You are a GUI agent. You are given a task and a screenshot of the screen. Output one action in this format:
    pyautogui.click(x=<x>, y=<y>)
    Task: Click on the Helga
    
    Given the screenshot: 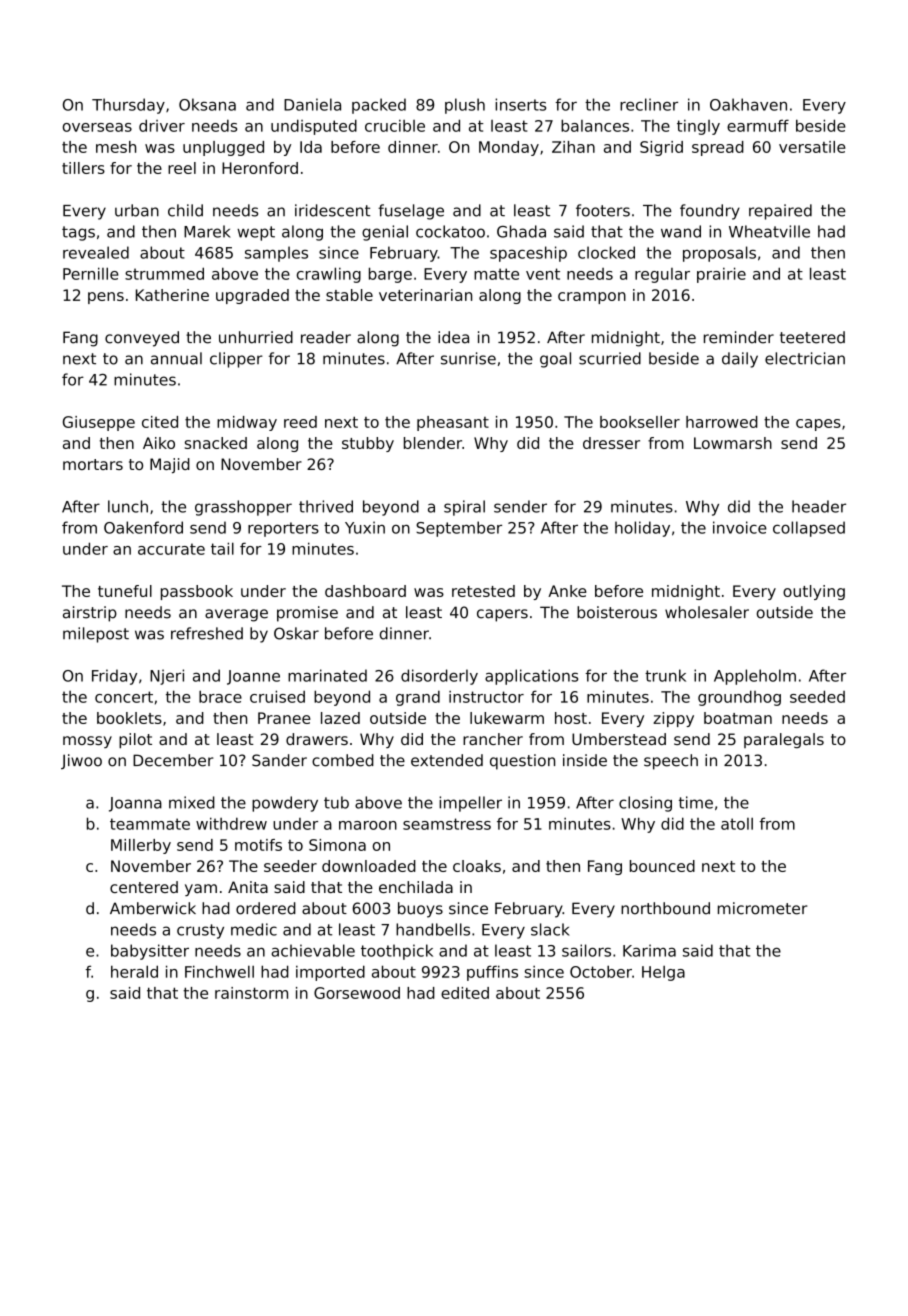 What is the action you would take?
    pyautogui.click(x=663, y=973)
